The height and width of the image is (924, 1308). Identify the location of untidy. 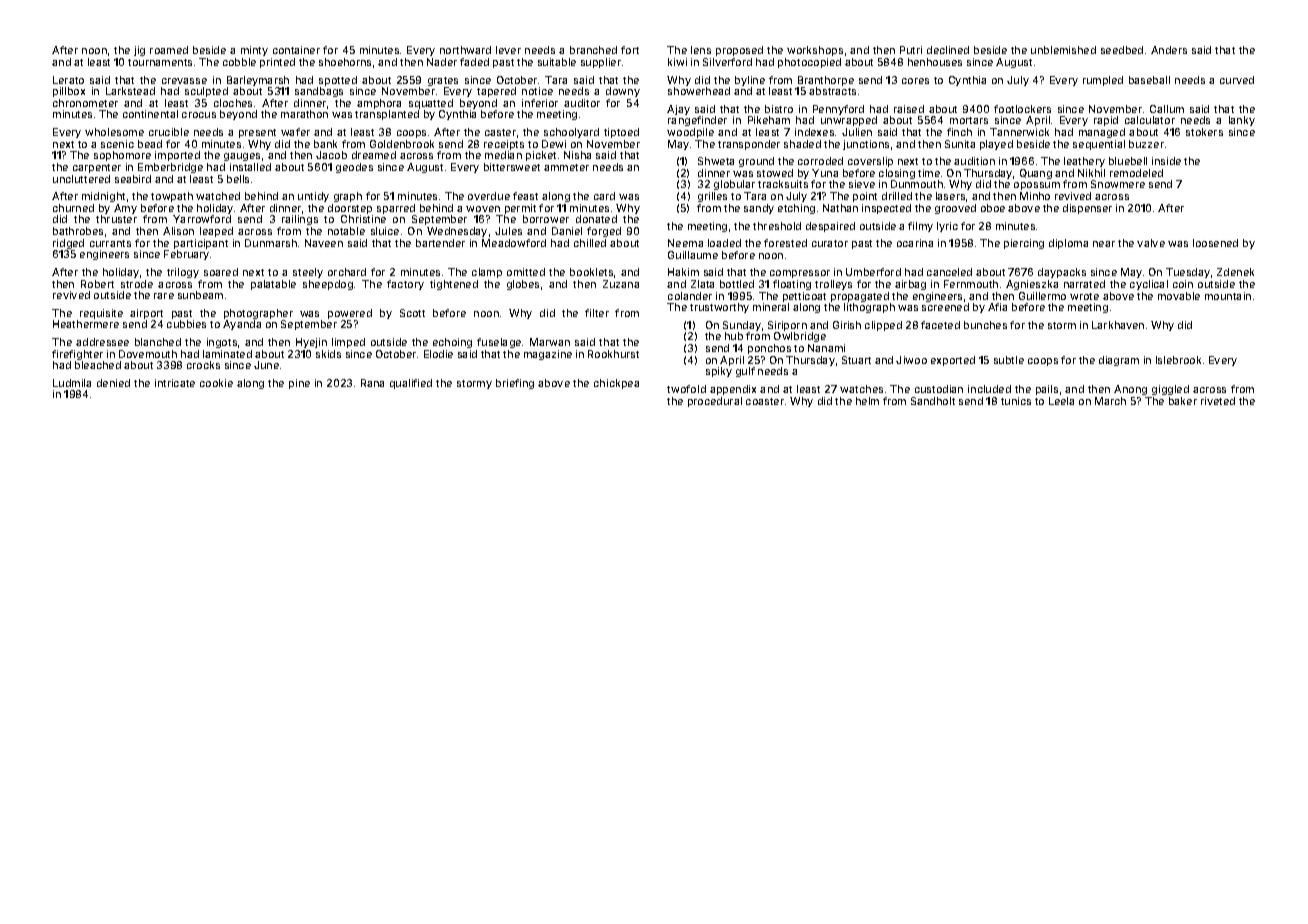
(313, 197).
